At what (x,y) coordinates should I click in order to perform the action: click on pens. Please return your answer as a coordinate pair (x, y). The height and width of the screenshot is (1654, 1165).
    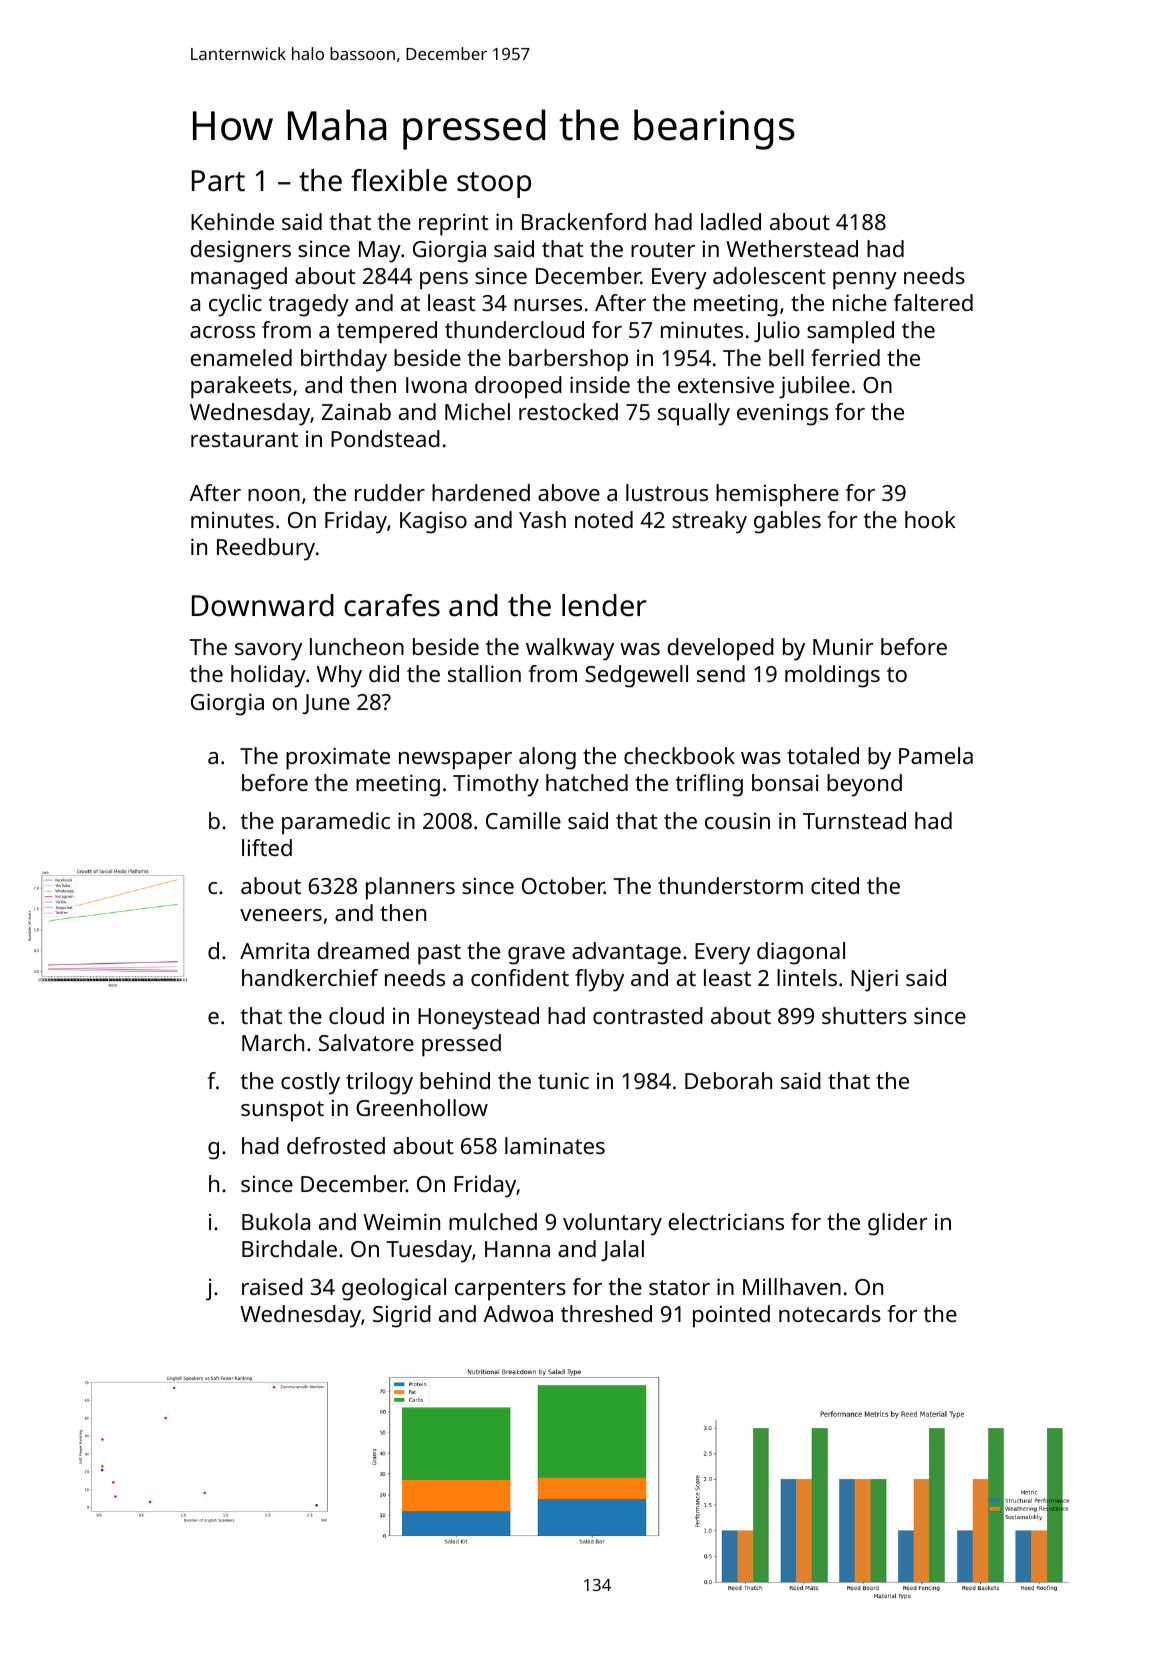
    Looking at the image, I should click on (444, 281).
